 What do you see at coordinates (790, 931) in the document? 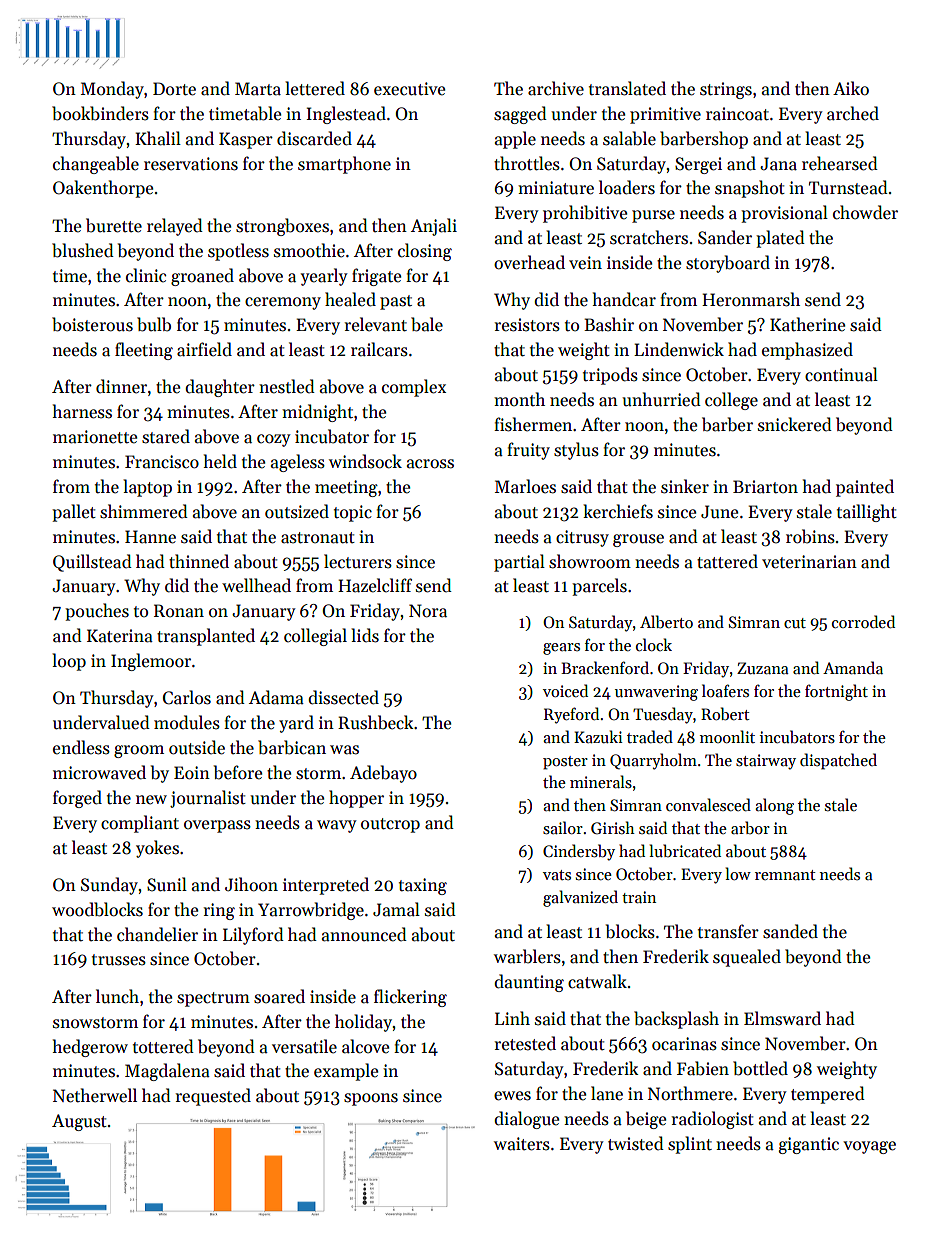
I see `sanded` at bounding box center [790, 931].
